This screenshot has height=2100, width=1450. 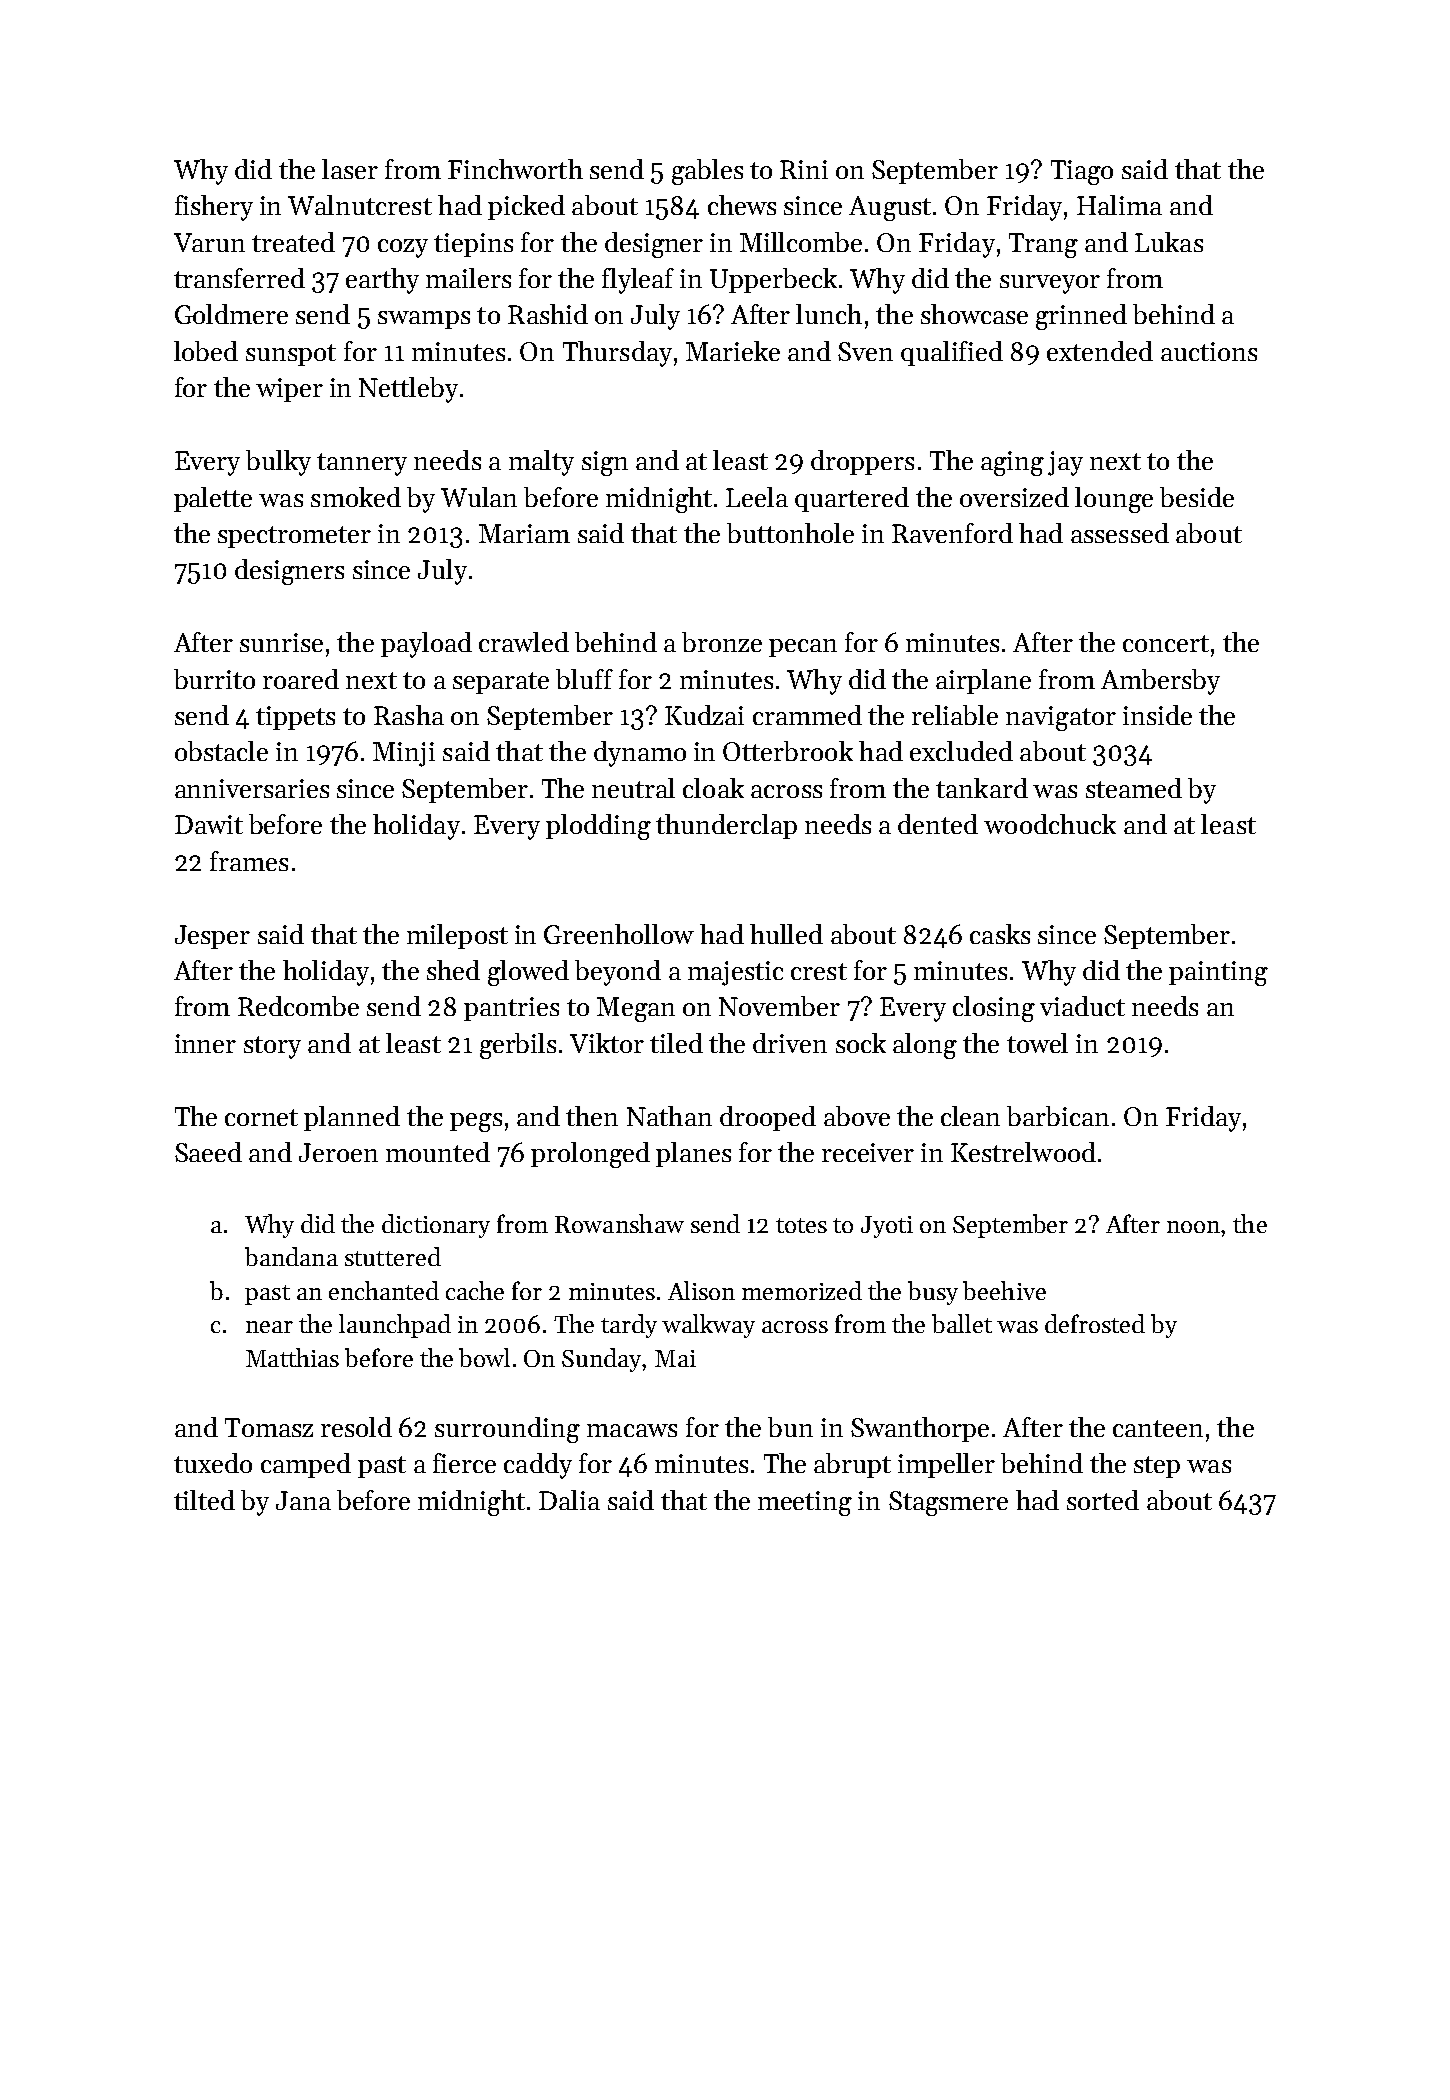 I want to click on meeting, so click(x=805, y=1503).
